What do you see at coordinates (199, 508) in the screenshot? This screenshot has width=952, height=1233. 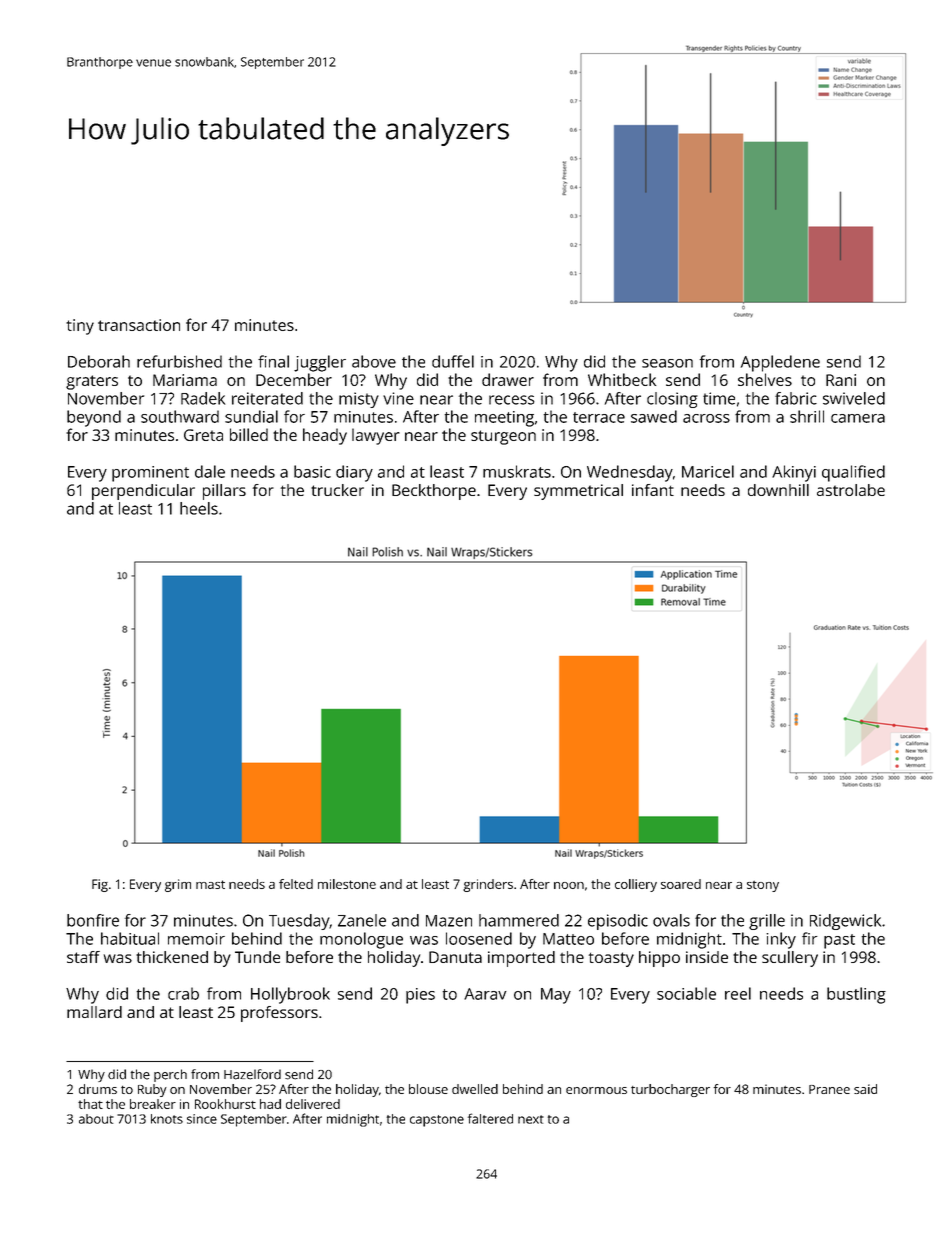 I see `heels` at bounding box center [199, 508].
